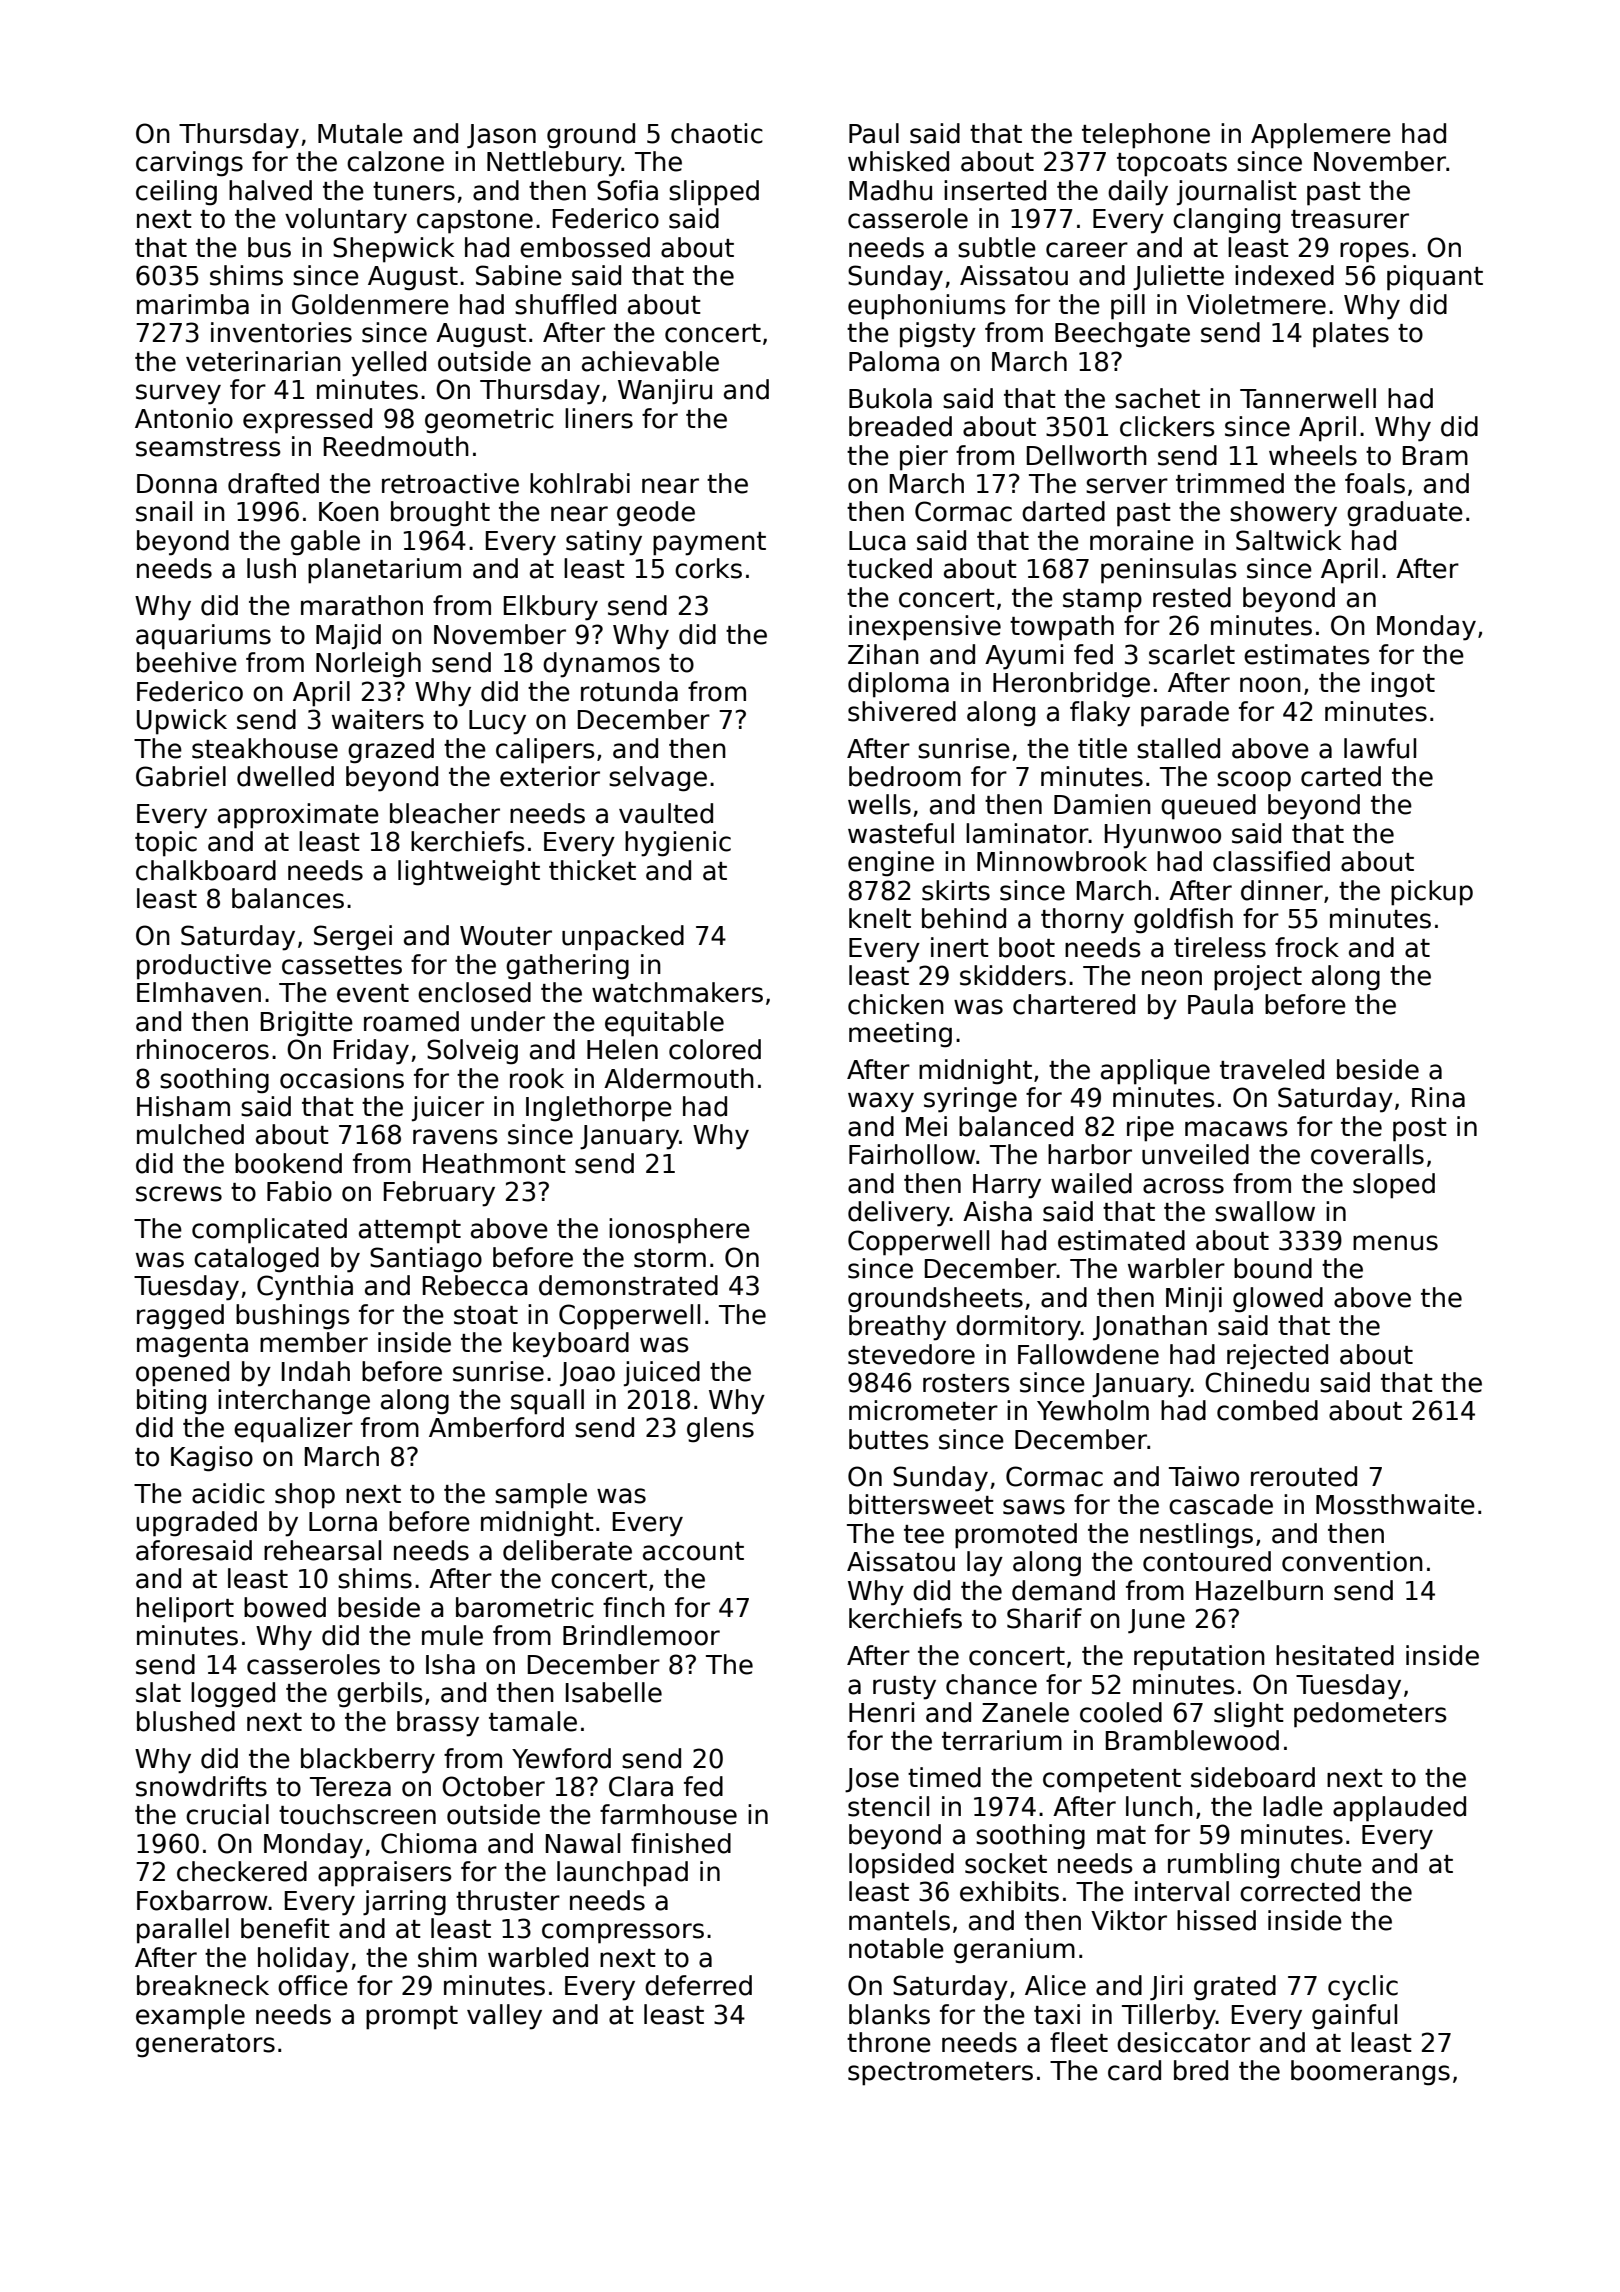  I want to click on holiday, so click(303, 1960).
